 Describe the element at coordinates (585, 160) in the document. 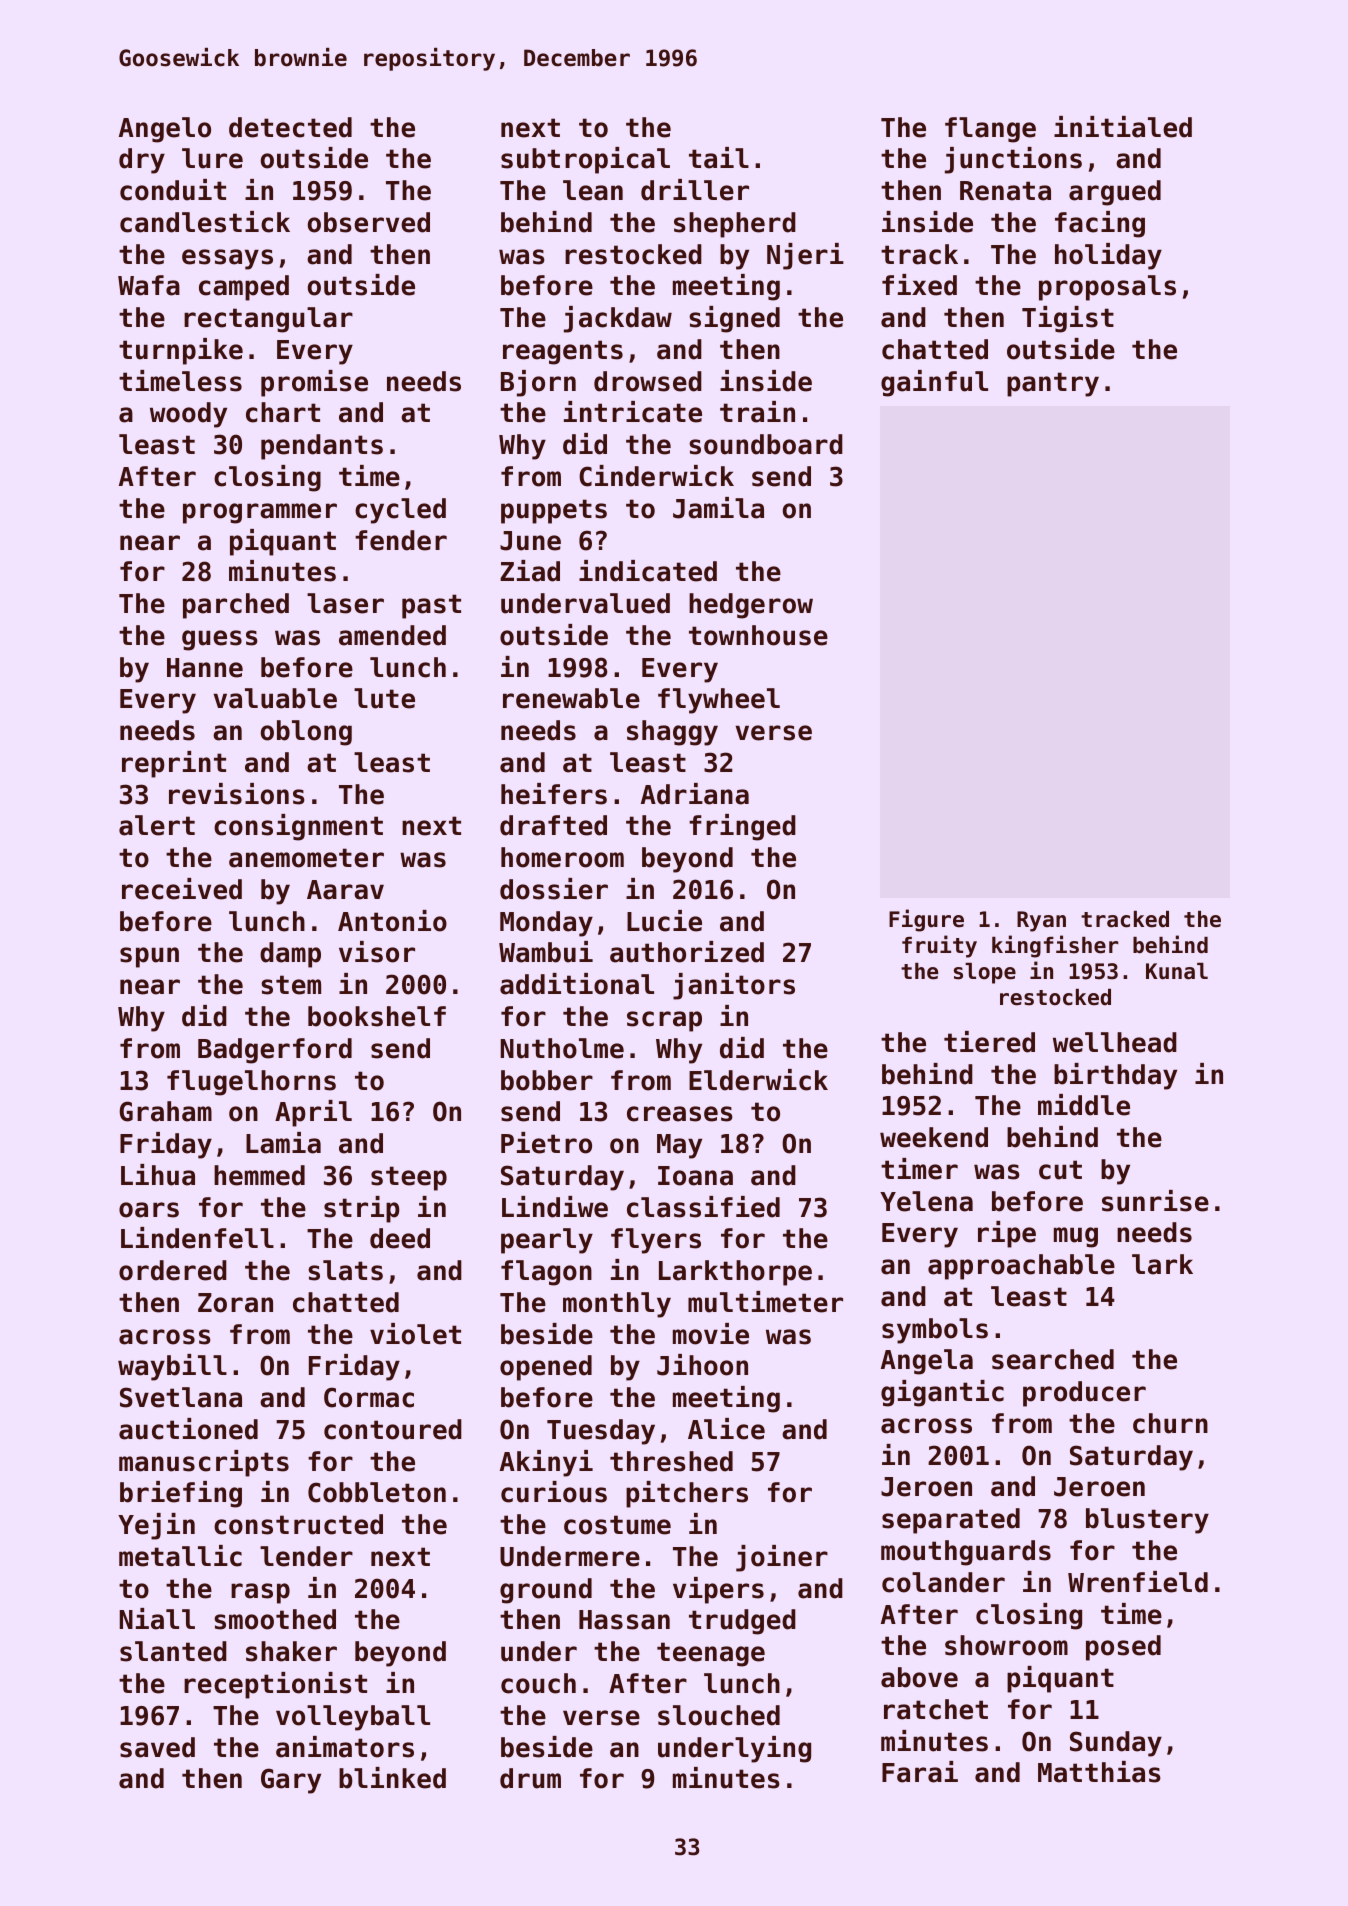

I see `subtropical` at that location.
